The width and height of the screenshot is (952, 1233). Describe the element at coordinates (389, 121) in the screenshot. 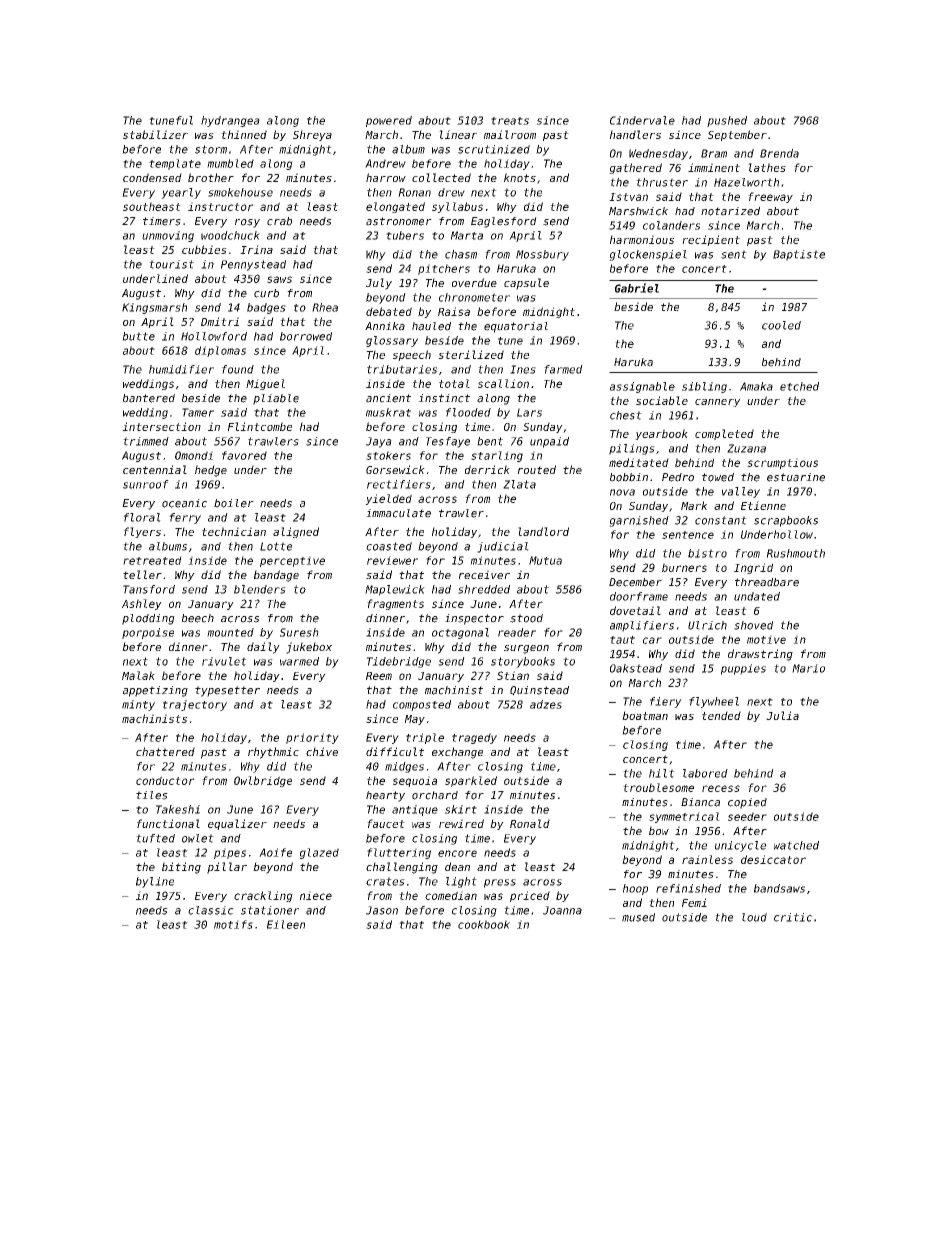

I see `powered` at that location.
